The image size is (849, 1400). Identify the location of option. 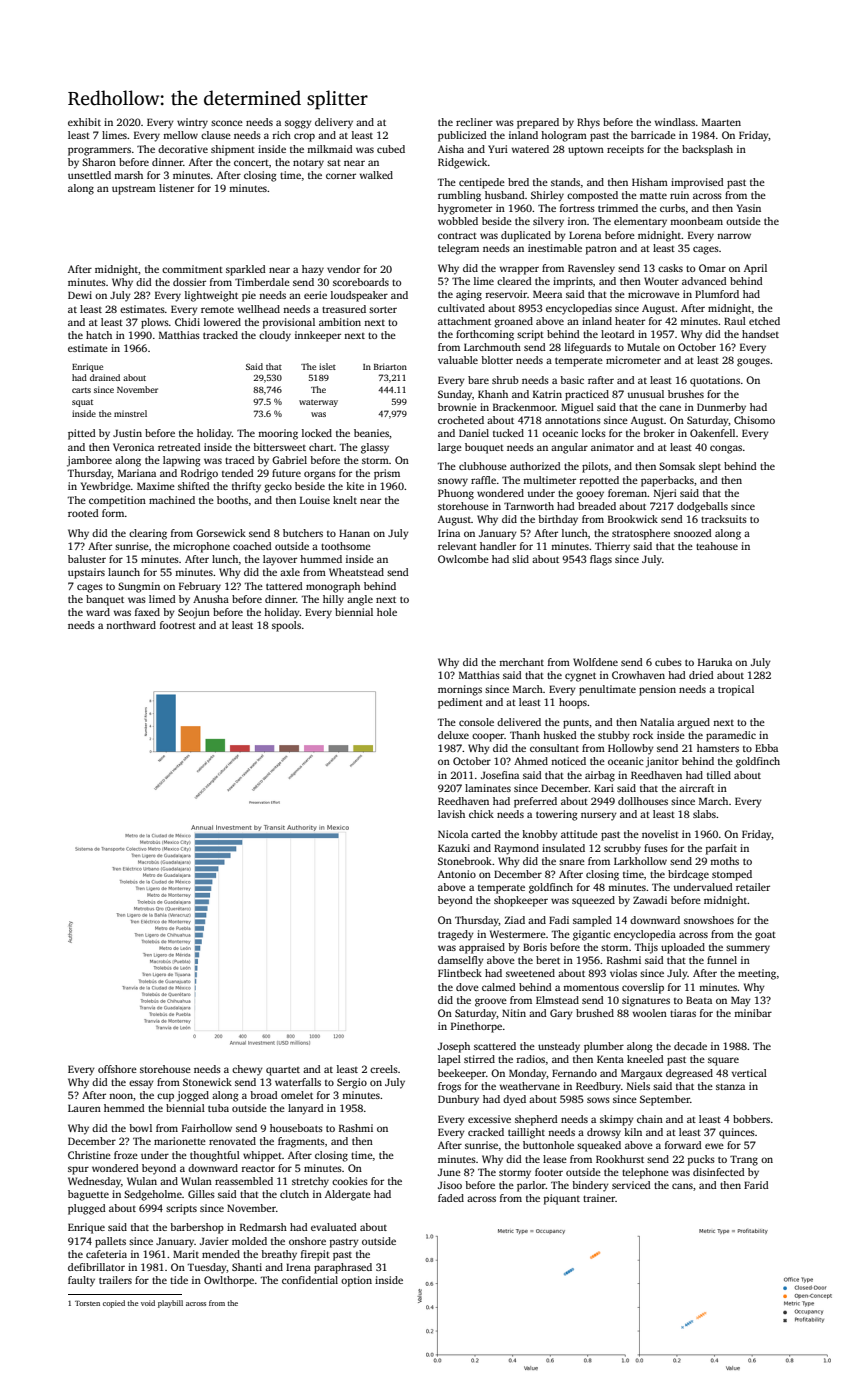
(356, 1281).
